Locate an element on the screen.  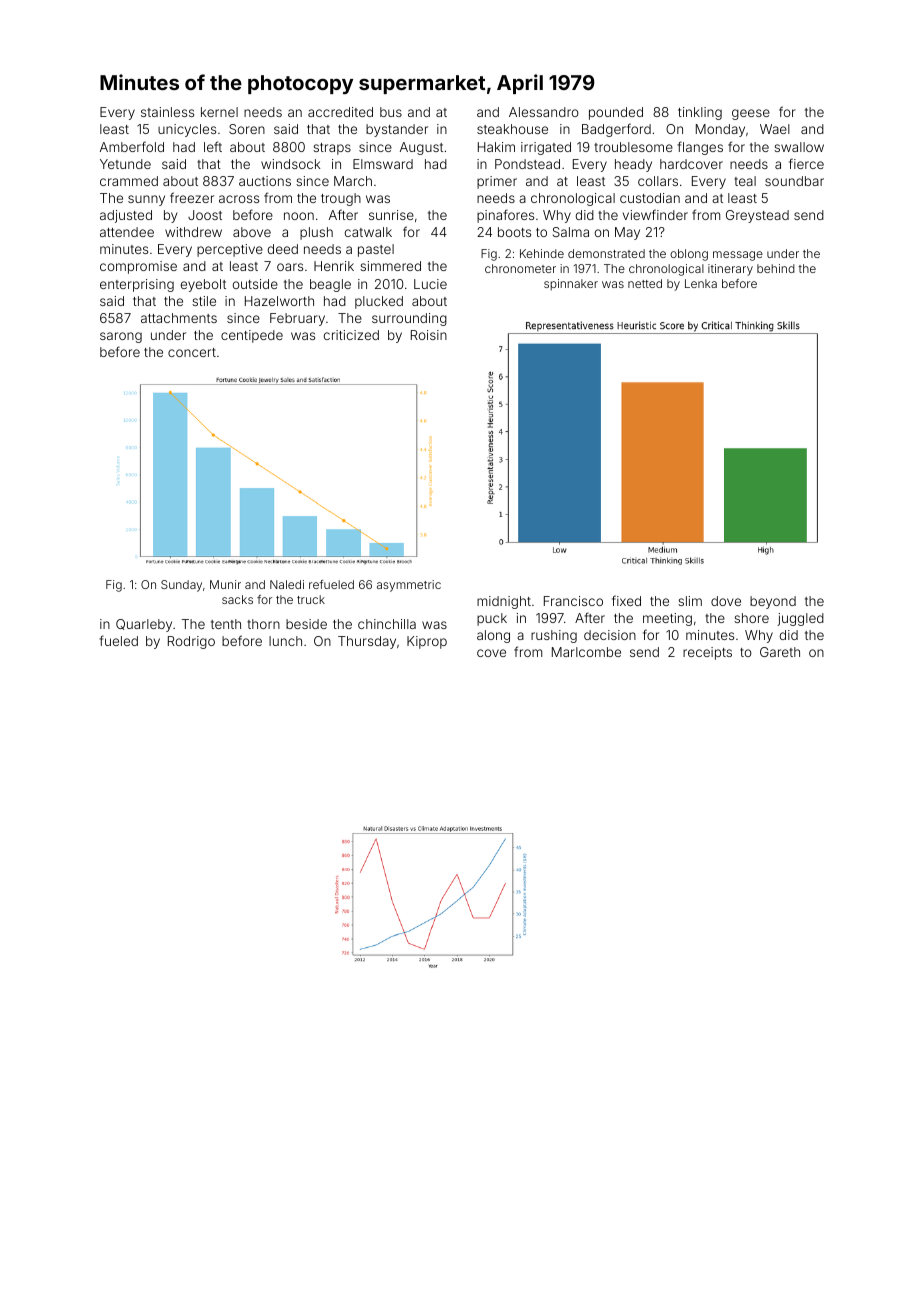
Roisin is located at coordinates (429, 335).
